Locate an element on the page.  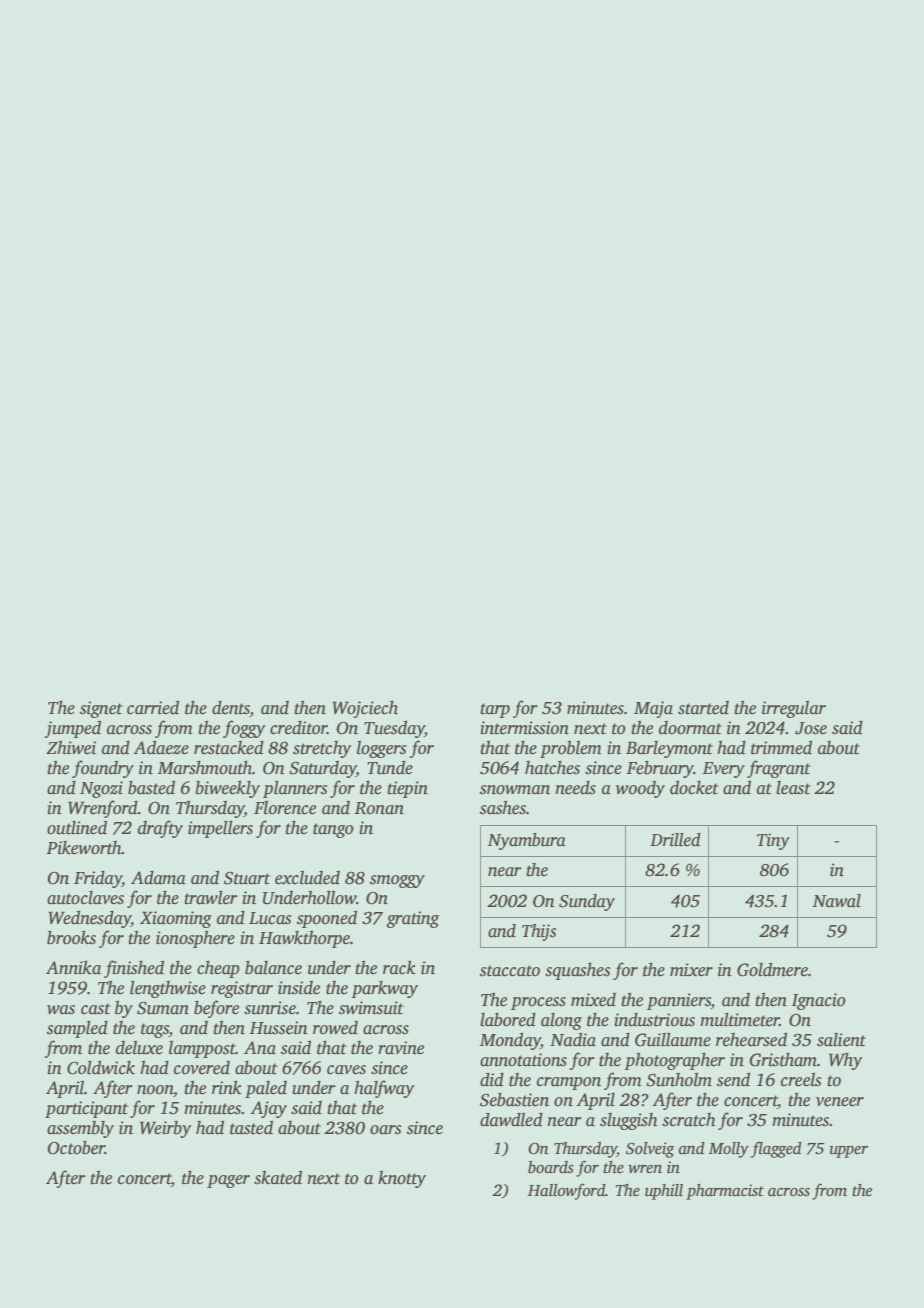
Nyambura is located at coordinates (527, 841).
